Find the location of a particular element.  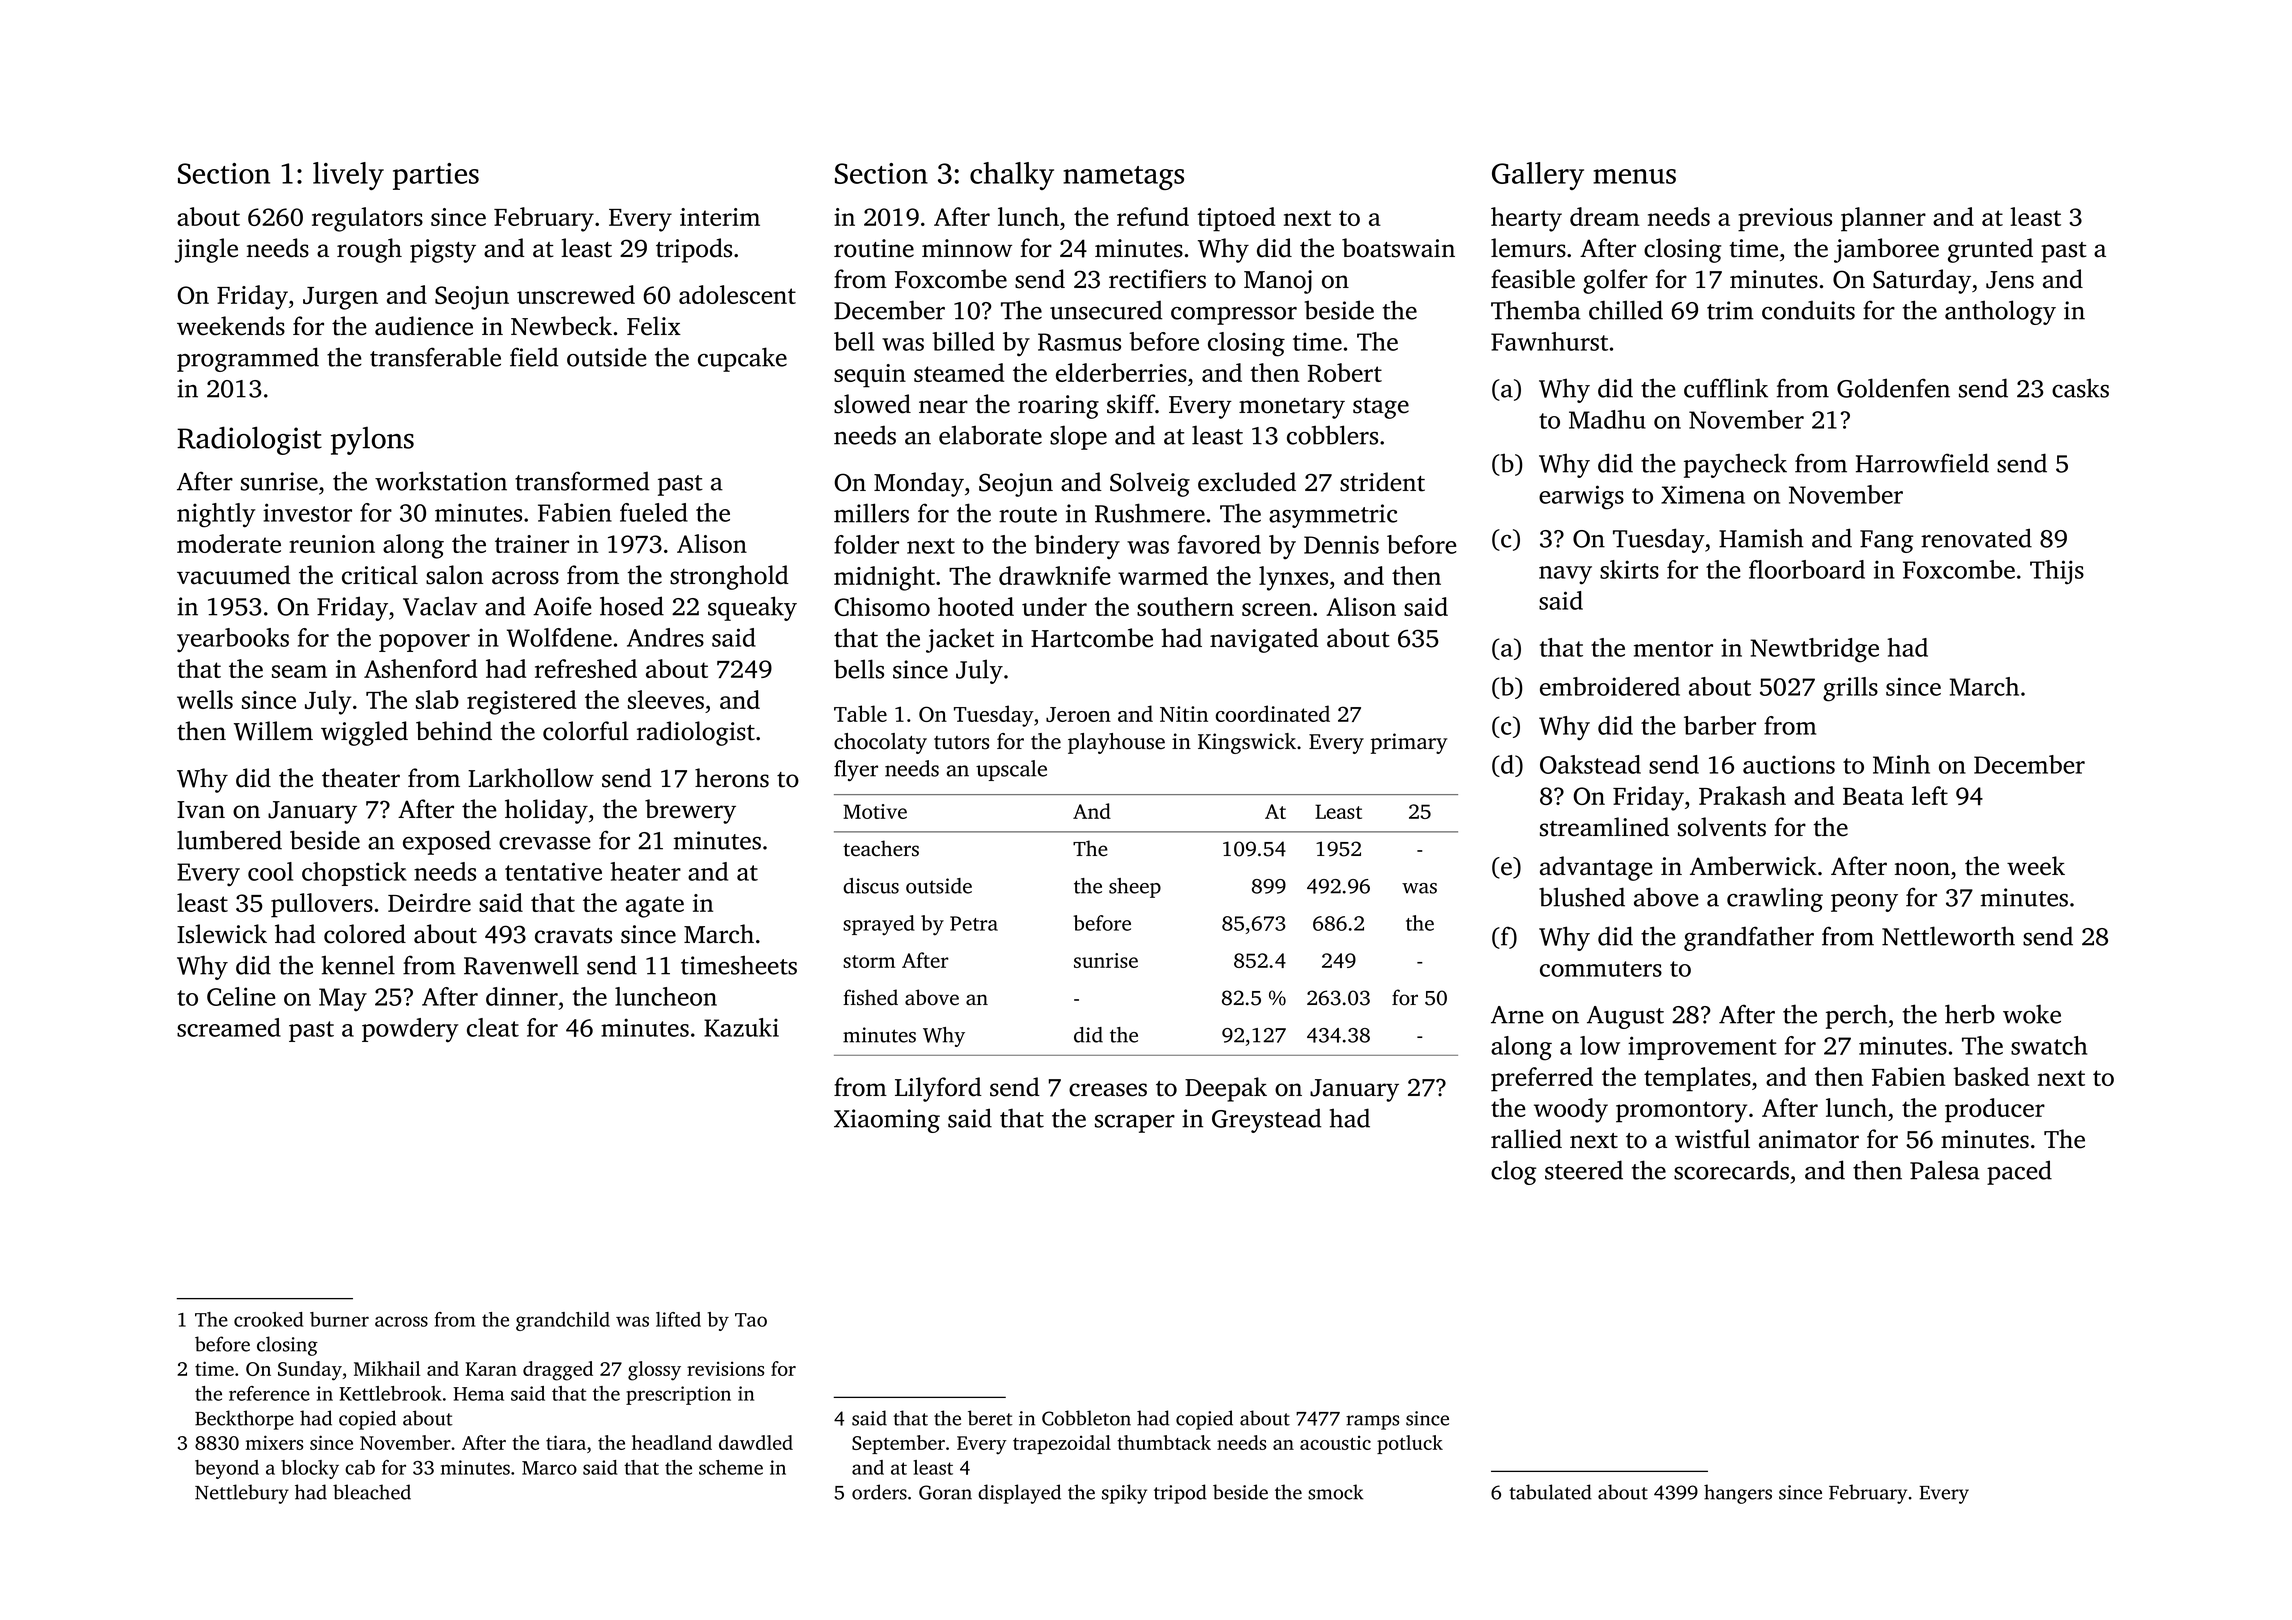

Greystead is located at coordinates (1266, 1120).
